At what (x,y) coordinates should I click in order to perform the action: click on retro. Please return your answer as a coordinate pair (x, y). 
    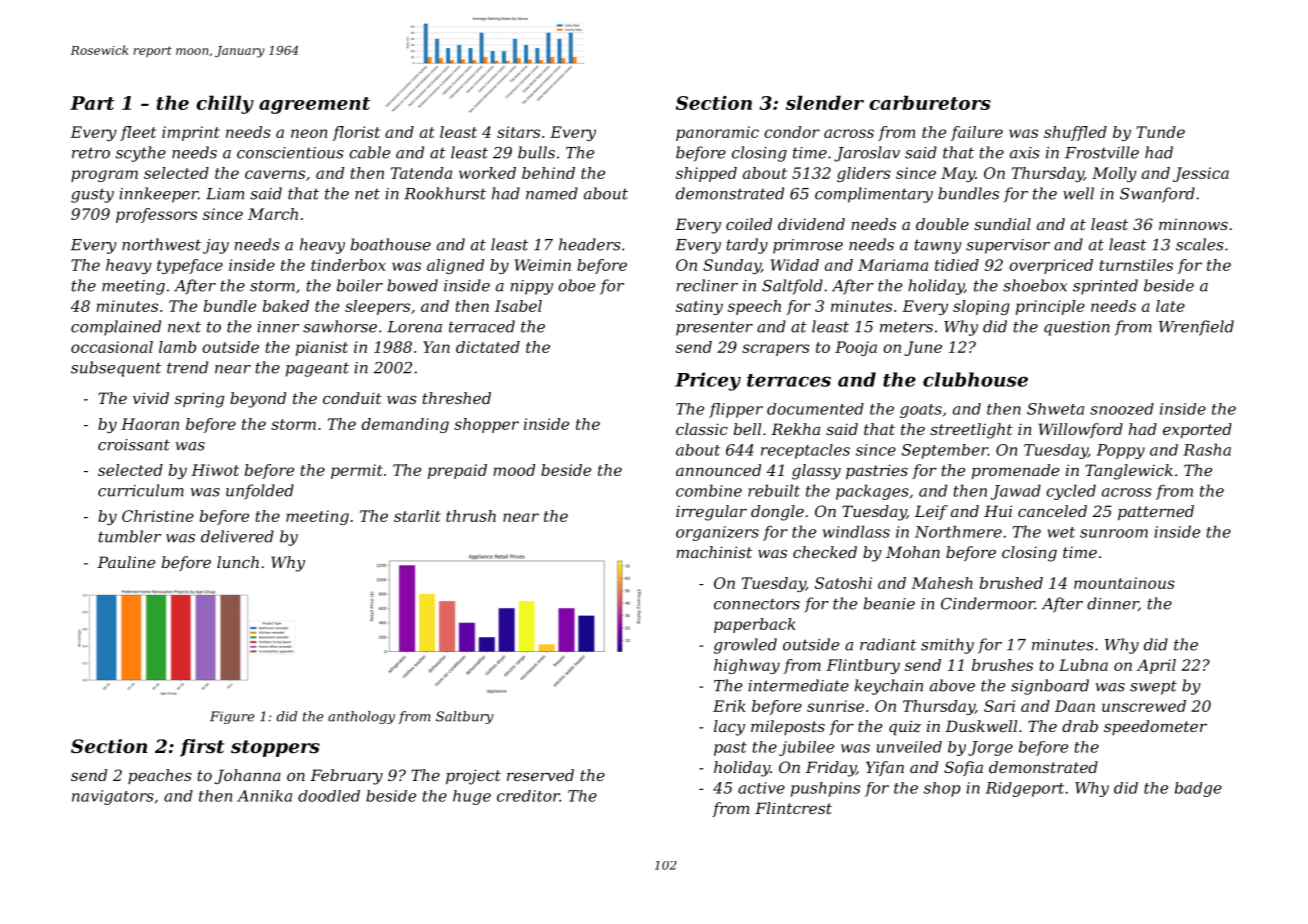
    Looking at the image, I should click on (91, 153).
